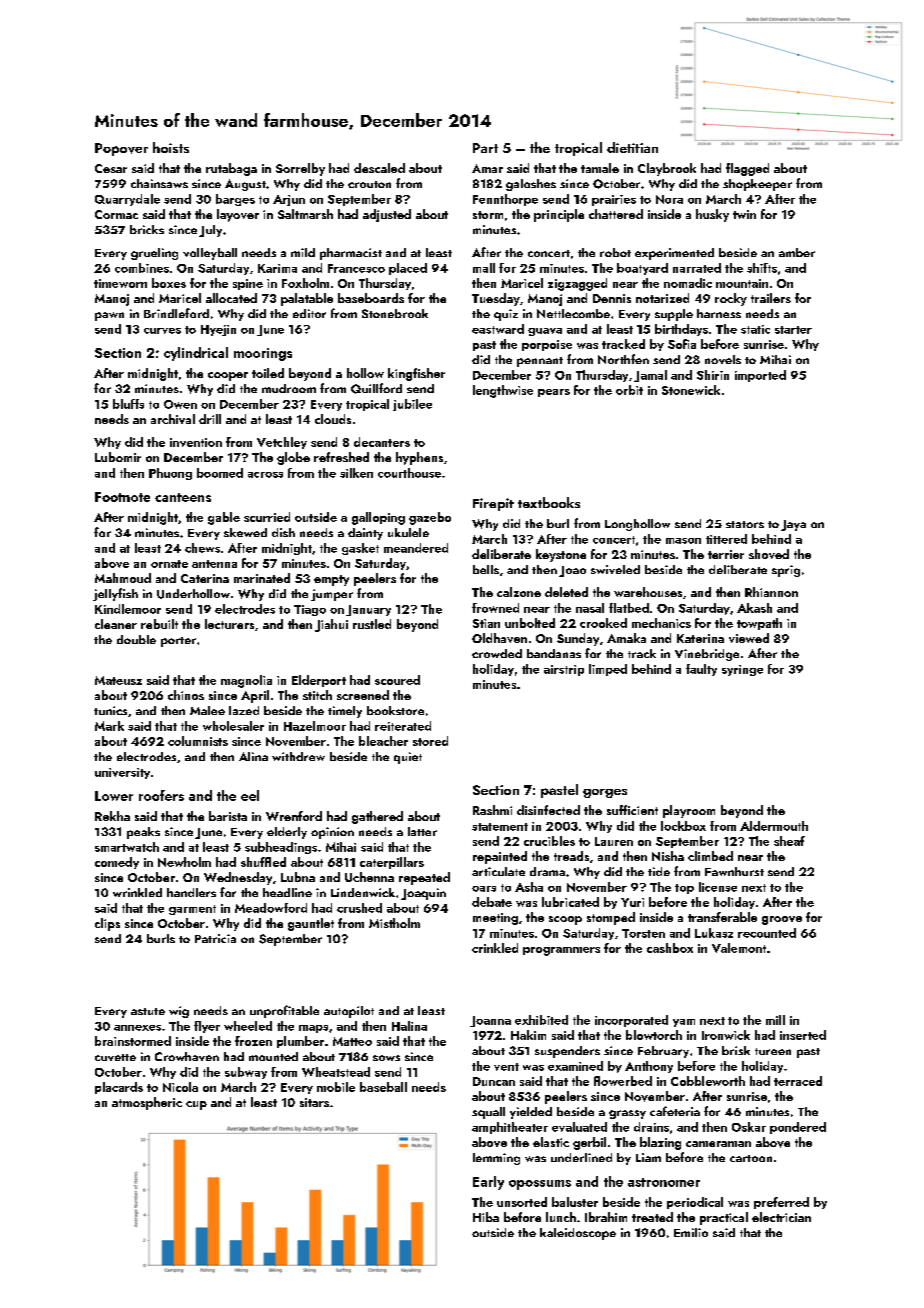 This document has height=1308, width=924. I want to click on Part, so click(485, 148).
